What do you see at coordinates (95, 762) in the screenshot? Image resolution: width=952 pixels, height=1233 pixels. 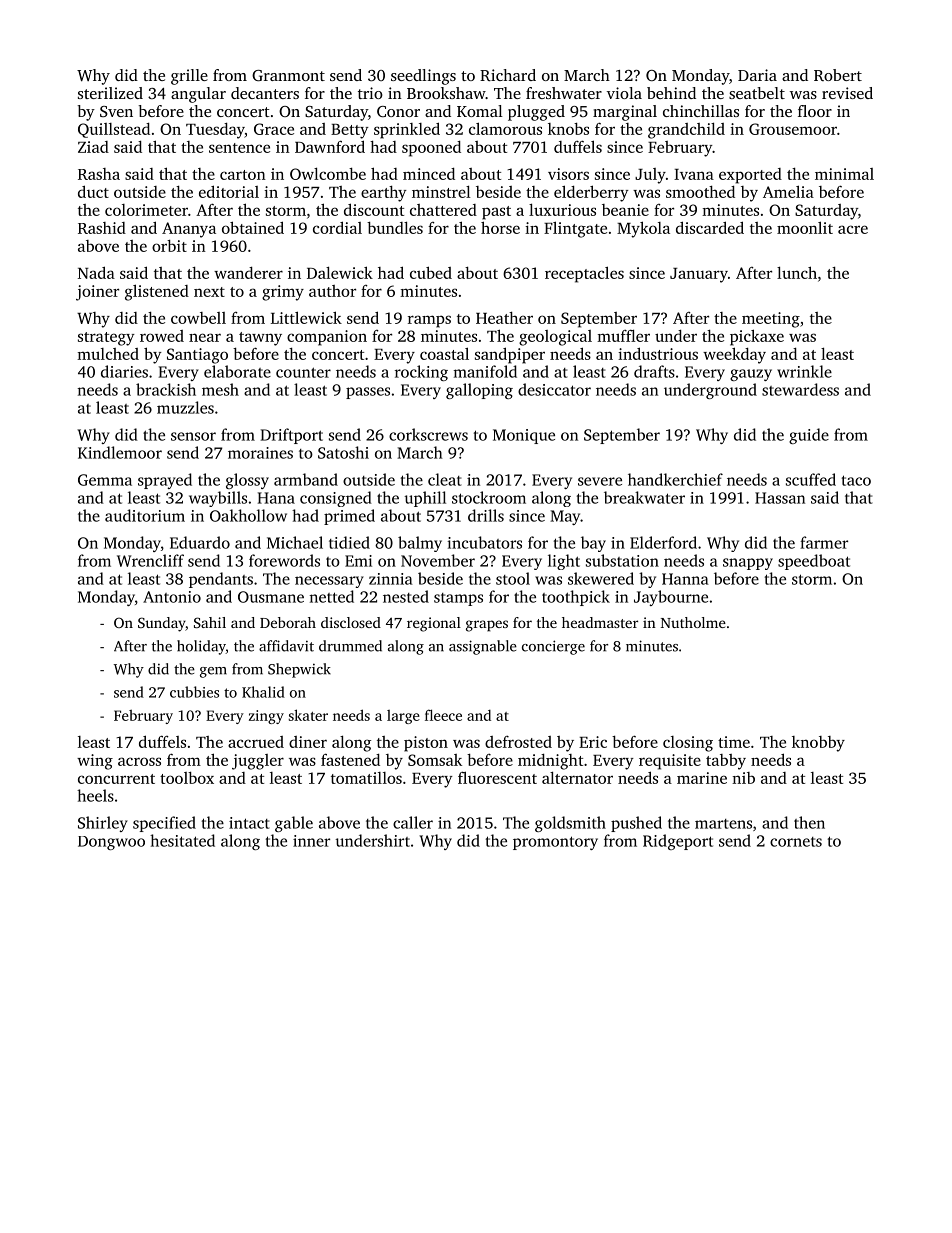 I see `wing` at bounding box center [95, 762].
